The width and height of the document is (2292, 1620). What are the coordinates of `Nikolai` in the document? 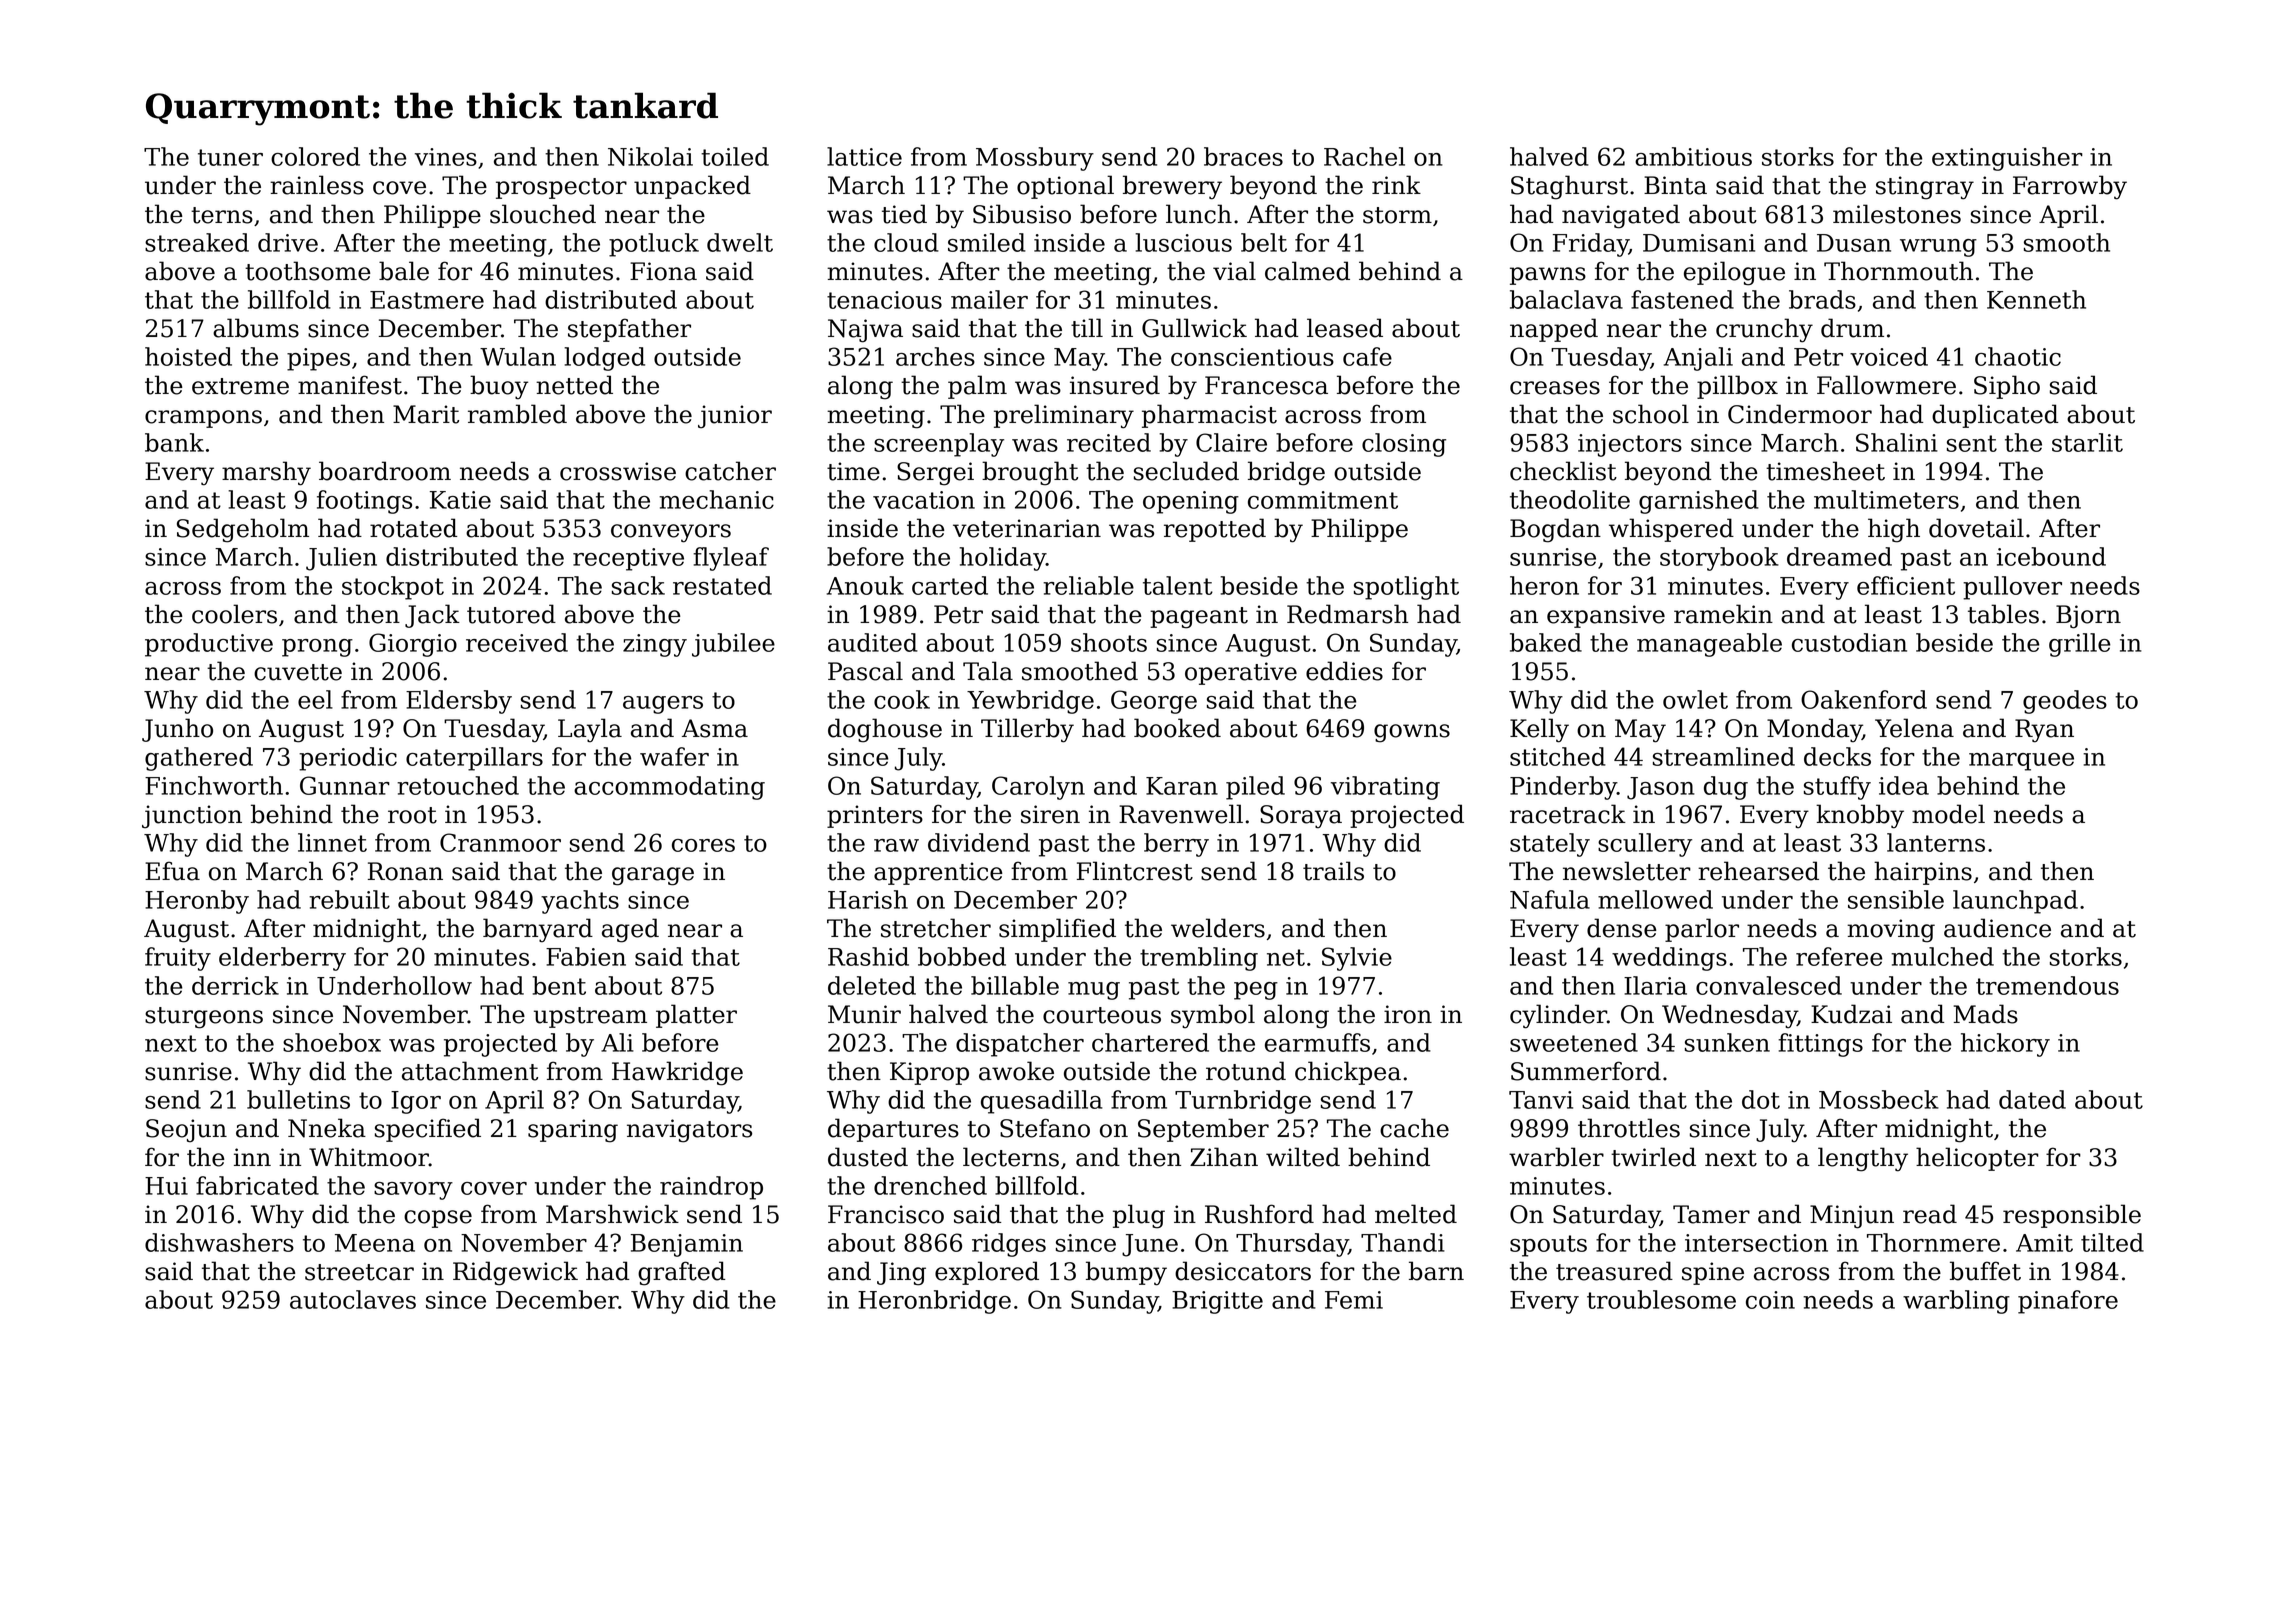 It's located at (650, 156).
